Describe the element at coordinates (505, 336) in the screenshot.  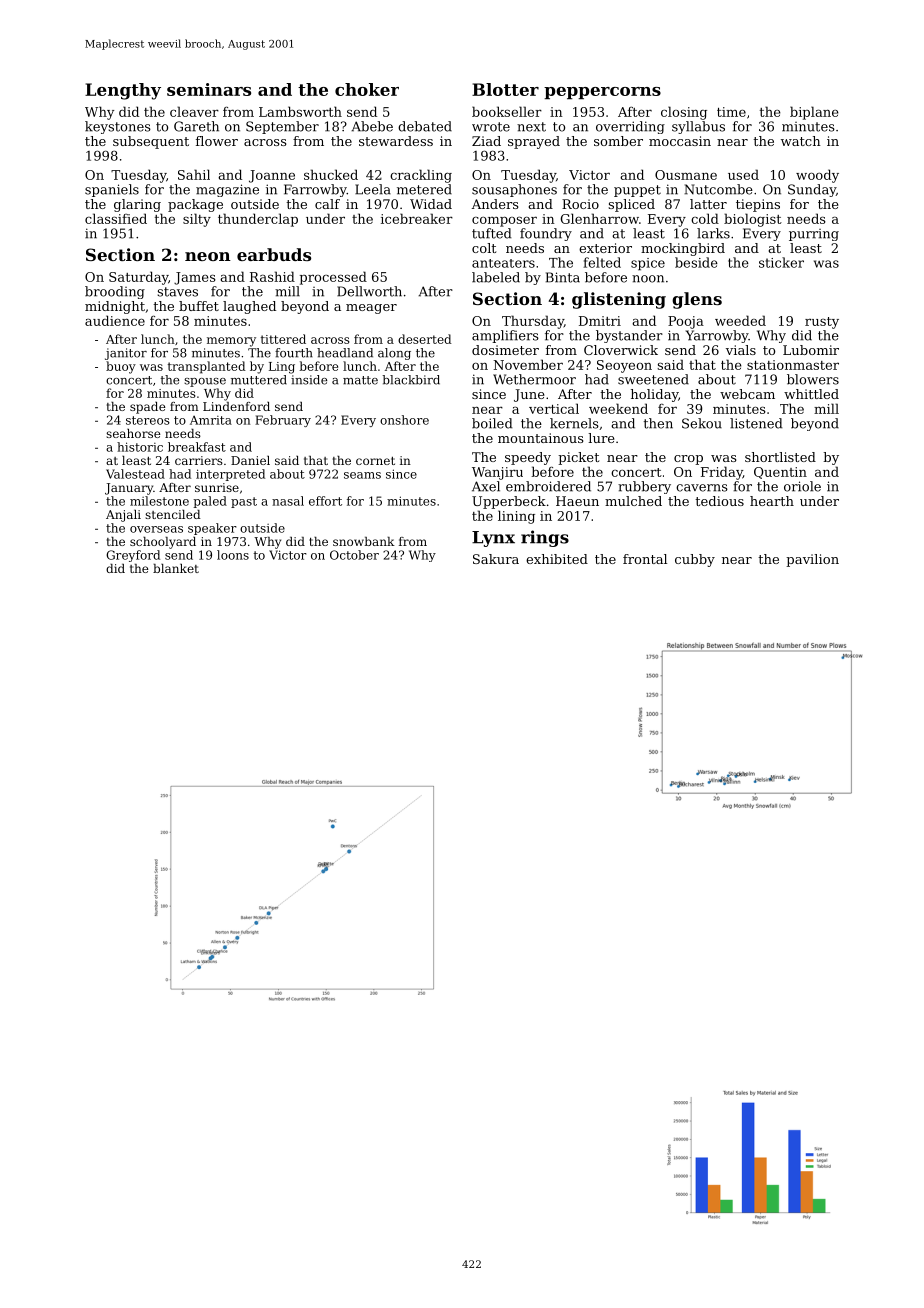
I see `amplifiers` at that location.
